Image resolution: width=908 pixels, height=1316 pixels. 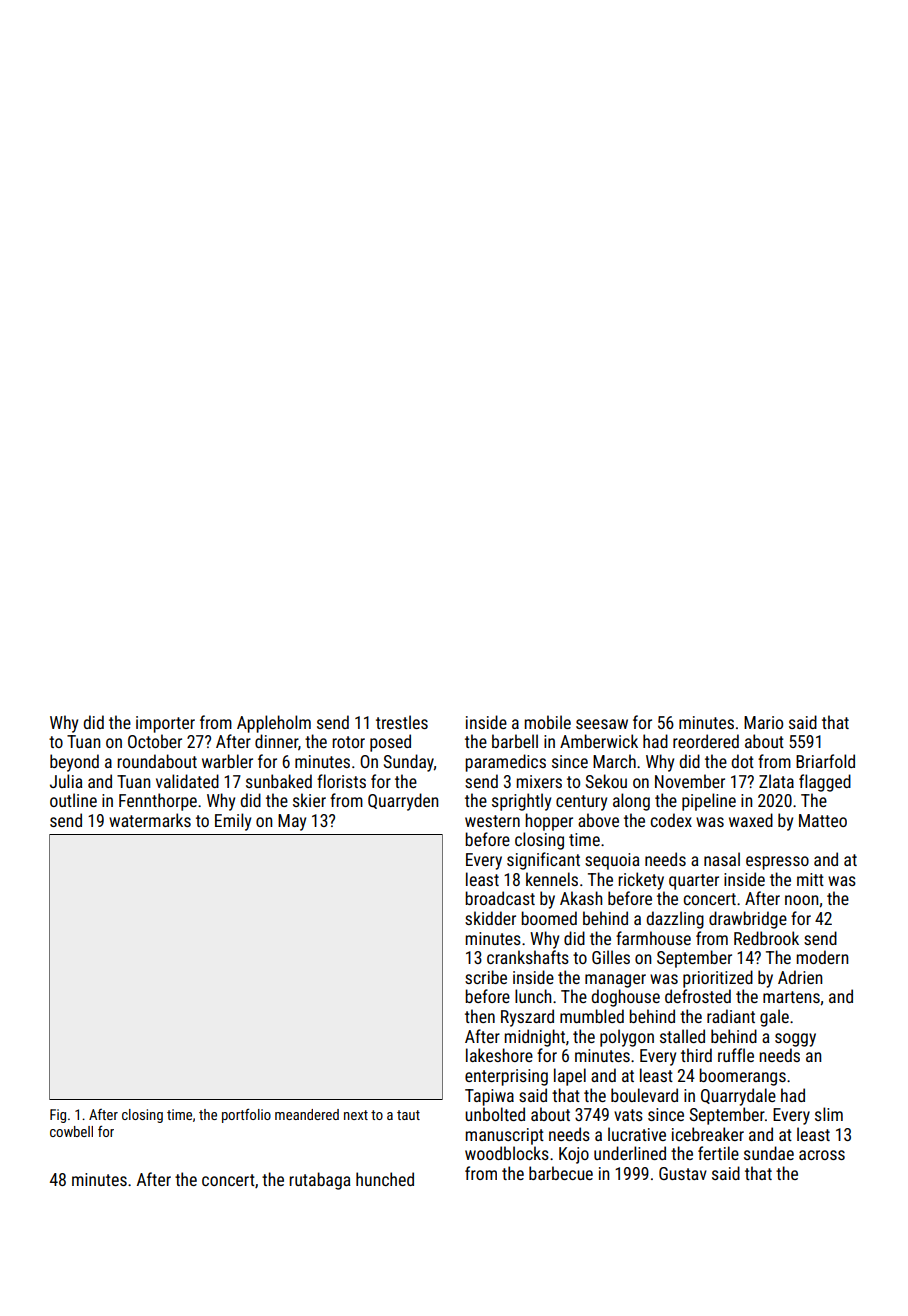 What do you see at coordinates (165, 724) in the screenshot?
I see `importer` at bounding box center [165, 724].
